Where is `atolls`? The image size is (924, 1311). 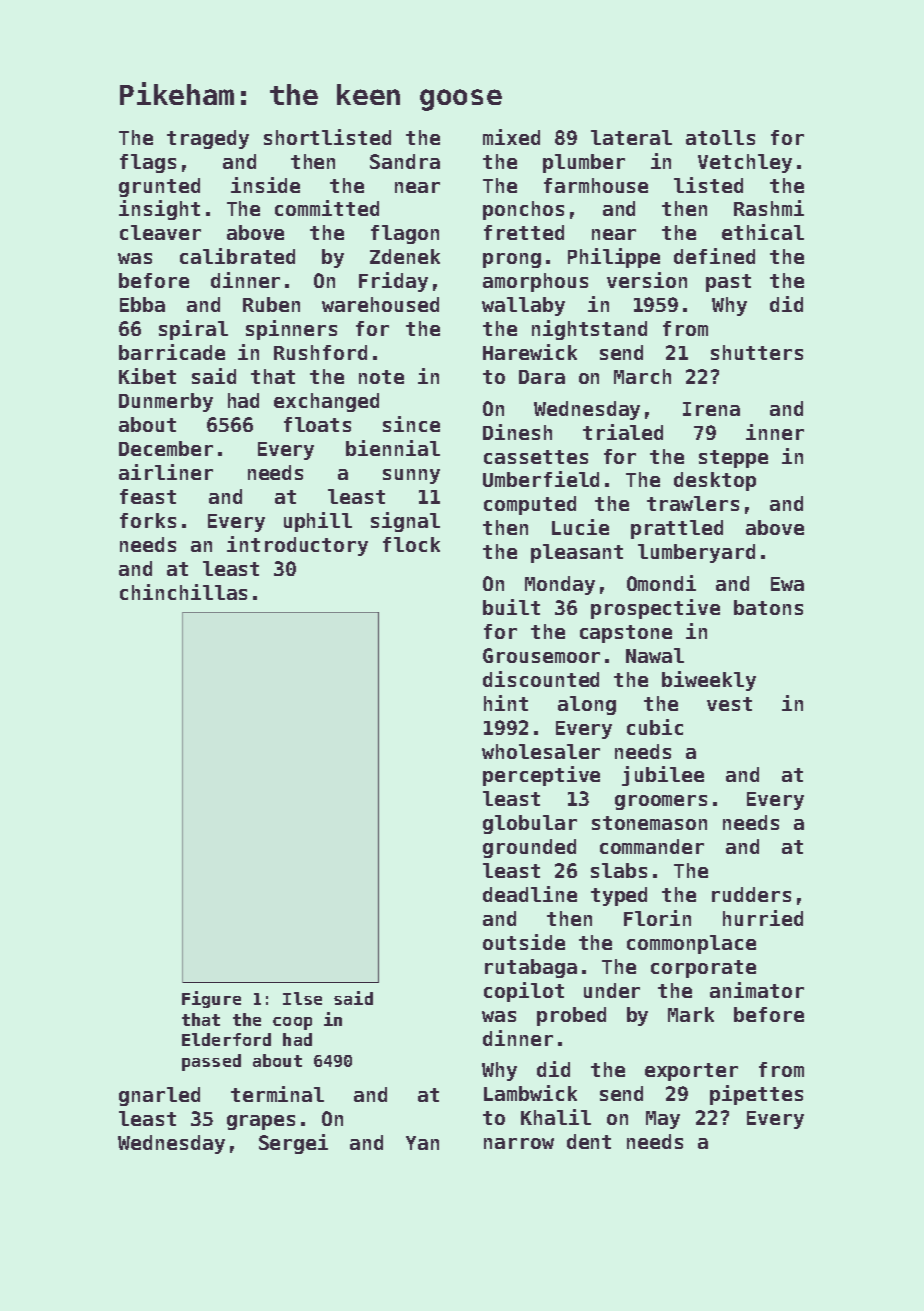 atolls is located at coordinates (720, 137).
